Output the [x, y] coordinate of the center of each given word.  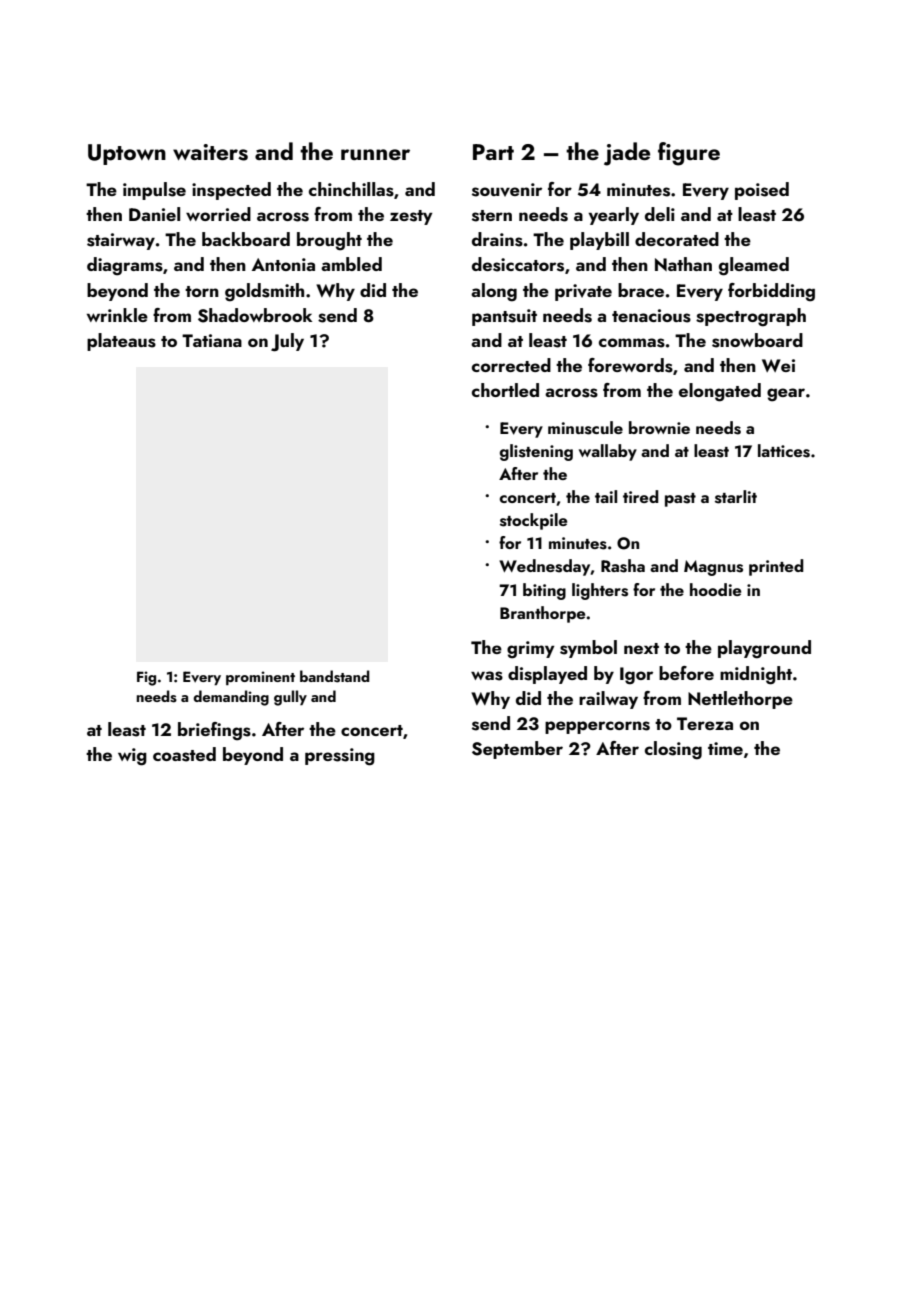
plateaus [121, 342]
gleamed [754, 266]
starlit [736, 497]
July [287, 342]
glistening [536, 452]
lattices [784, 451]
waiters [210, 152]
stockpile [533, 521]
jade [627, 154]
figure [689, 154]
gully [290, 698]
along [494, 292]
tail [606, 496]
